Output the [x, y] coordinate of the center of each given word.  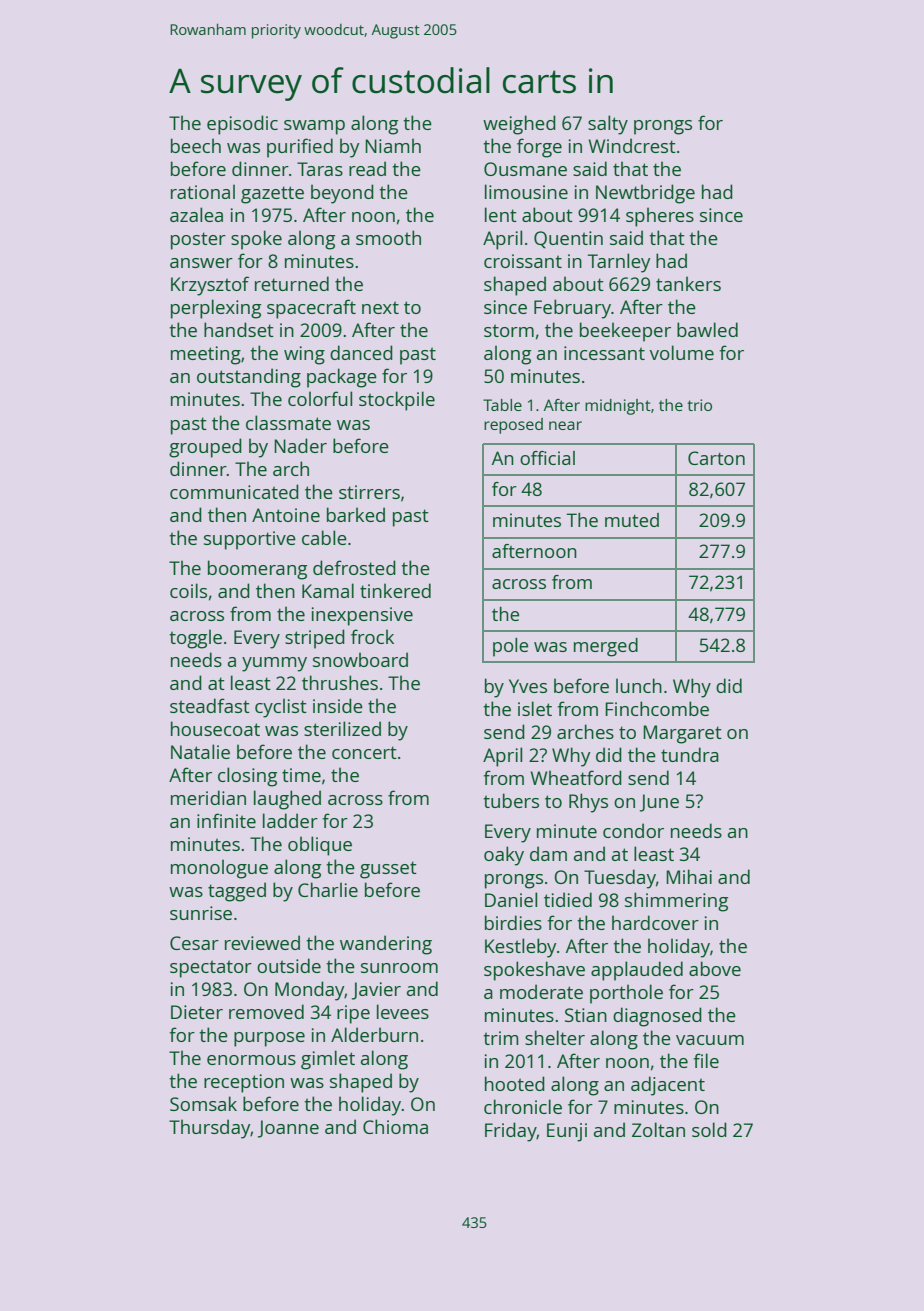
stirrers [369, 492]
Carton [716, 458]
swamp [314, 127]
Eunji [567, 1132]
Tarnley [619, 263]
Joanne [288, 1129]
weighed [519, 125]
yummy [274, 664]
